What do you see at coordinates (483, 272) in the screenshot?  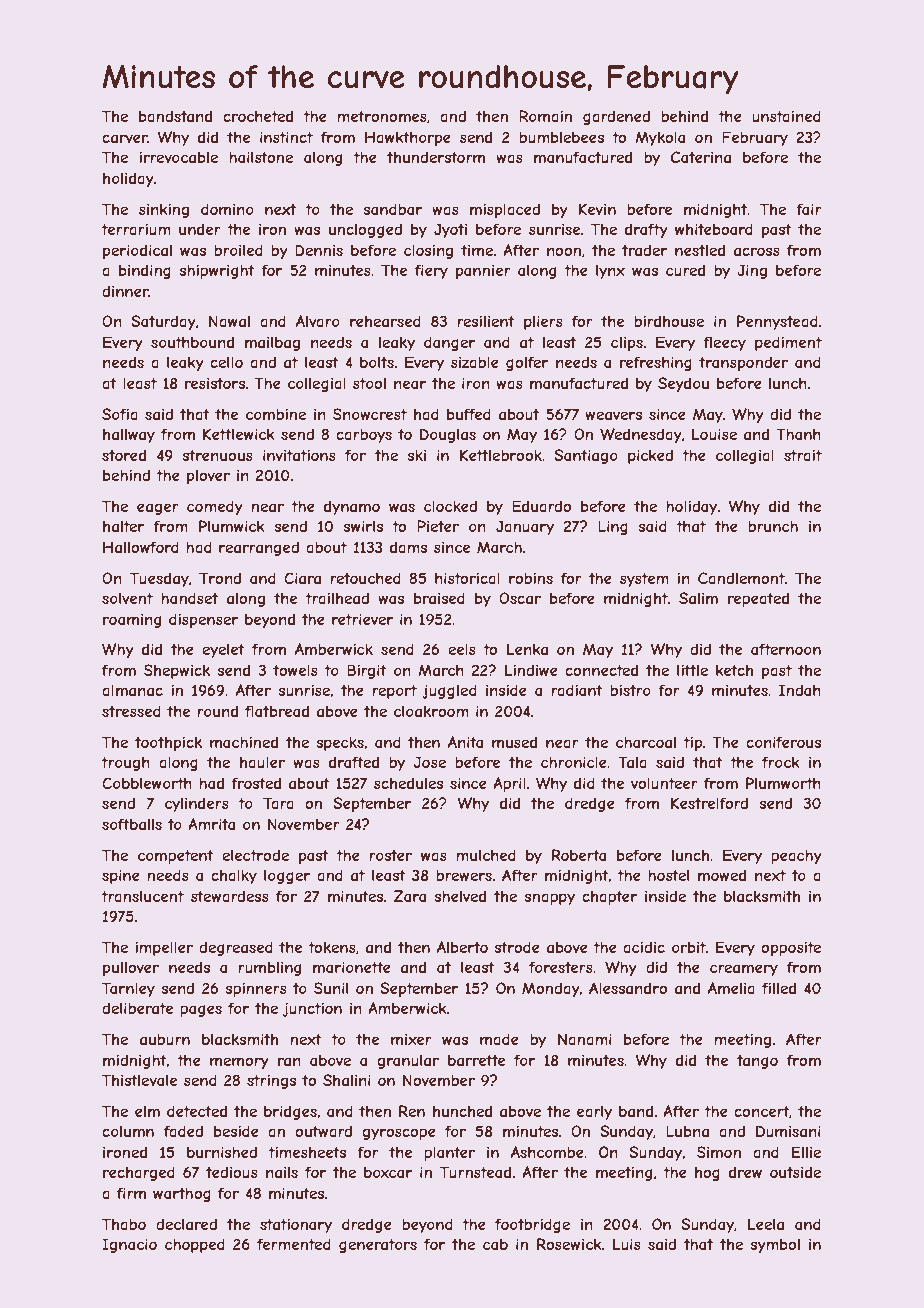 I see `pannier` at bounding box center [483, 272].
